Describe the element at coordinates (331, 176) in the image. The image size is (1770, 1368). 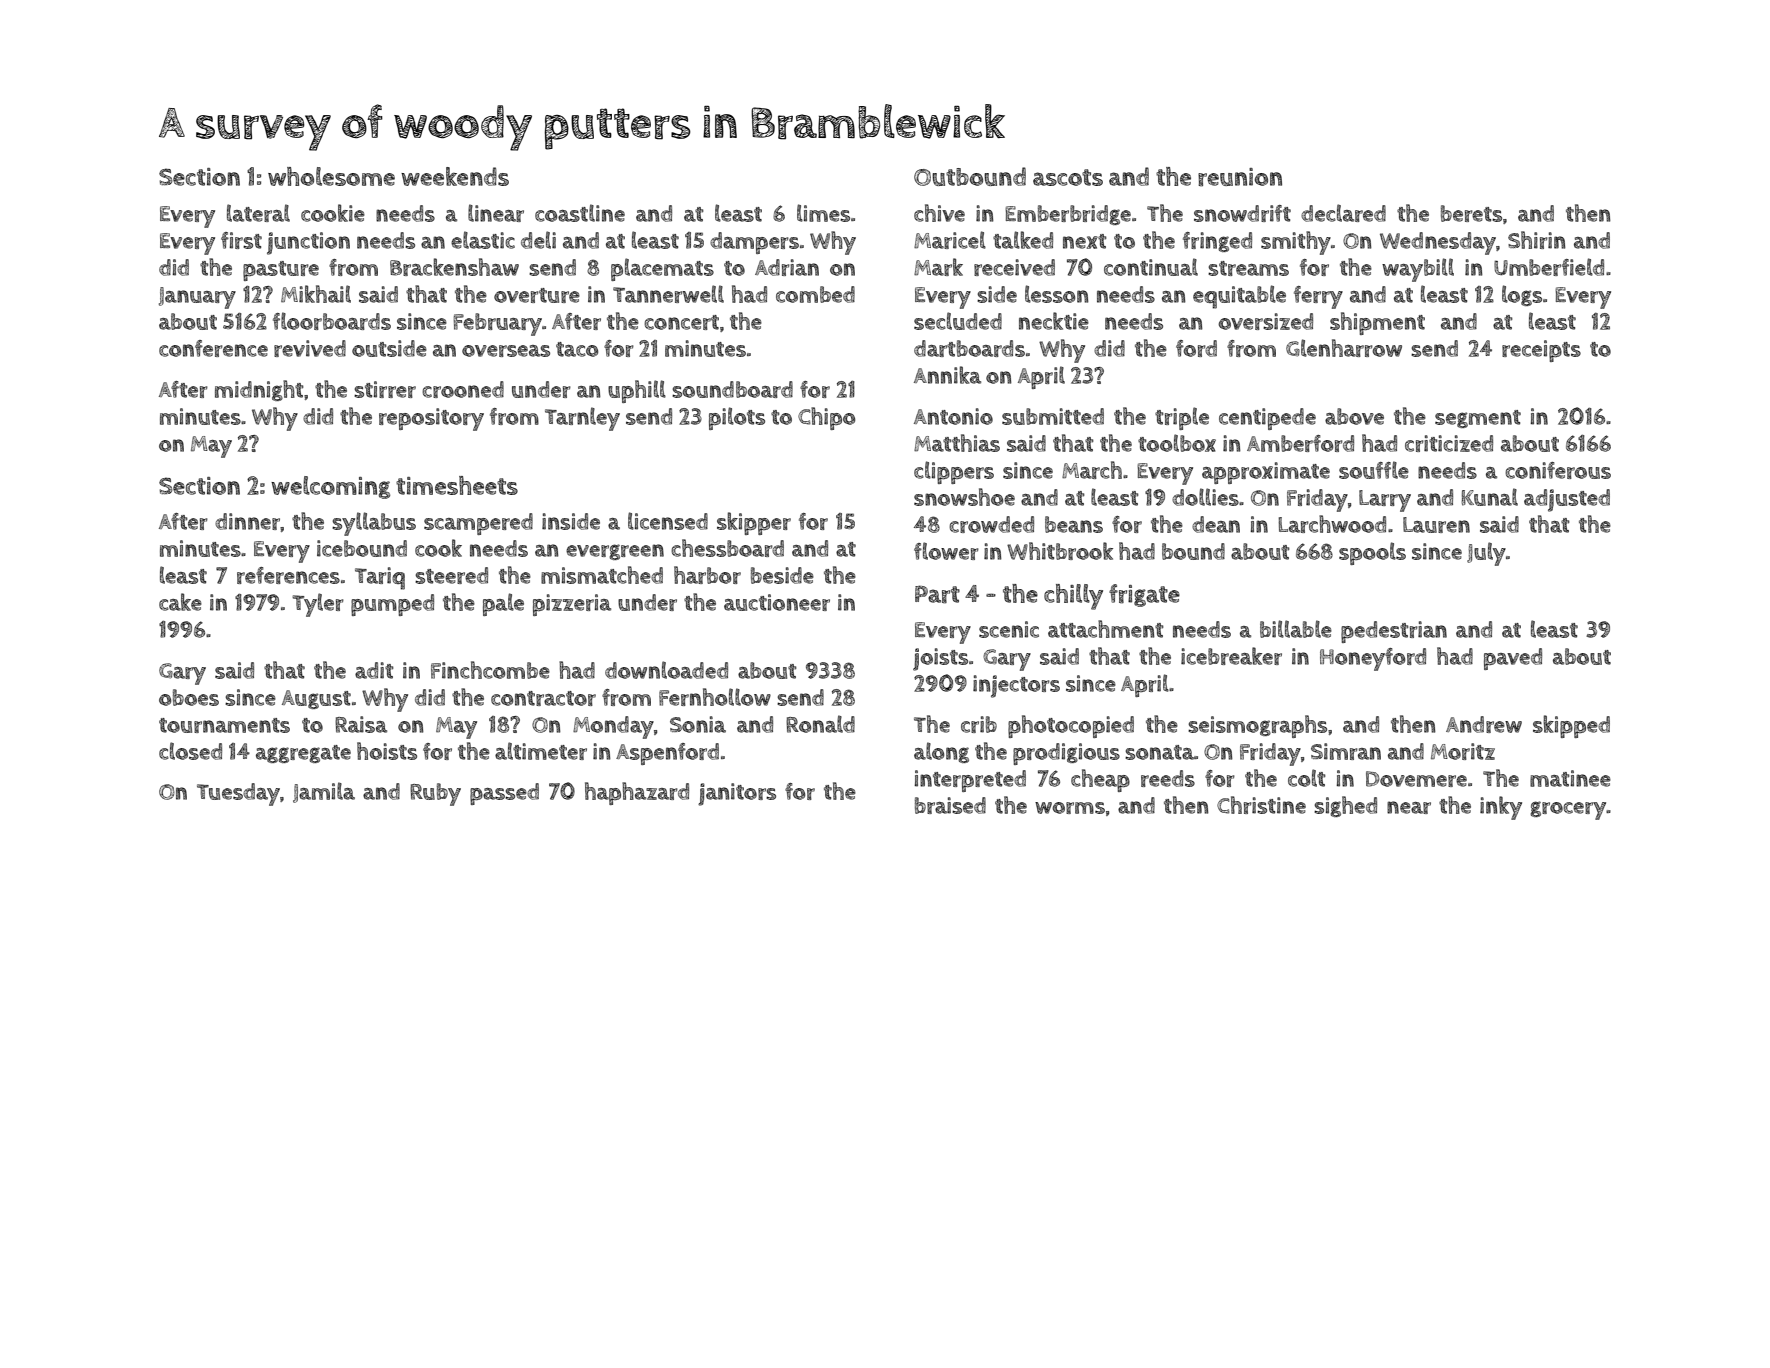
I see `wholesome` at that location.
